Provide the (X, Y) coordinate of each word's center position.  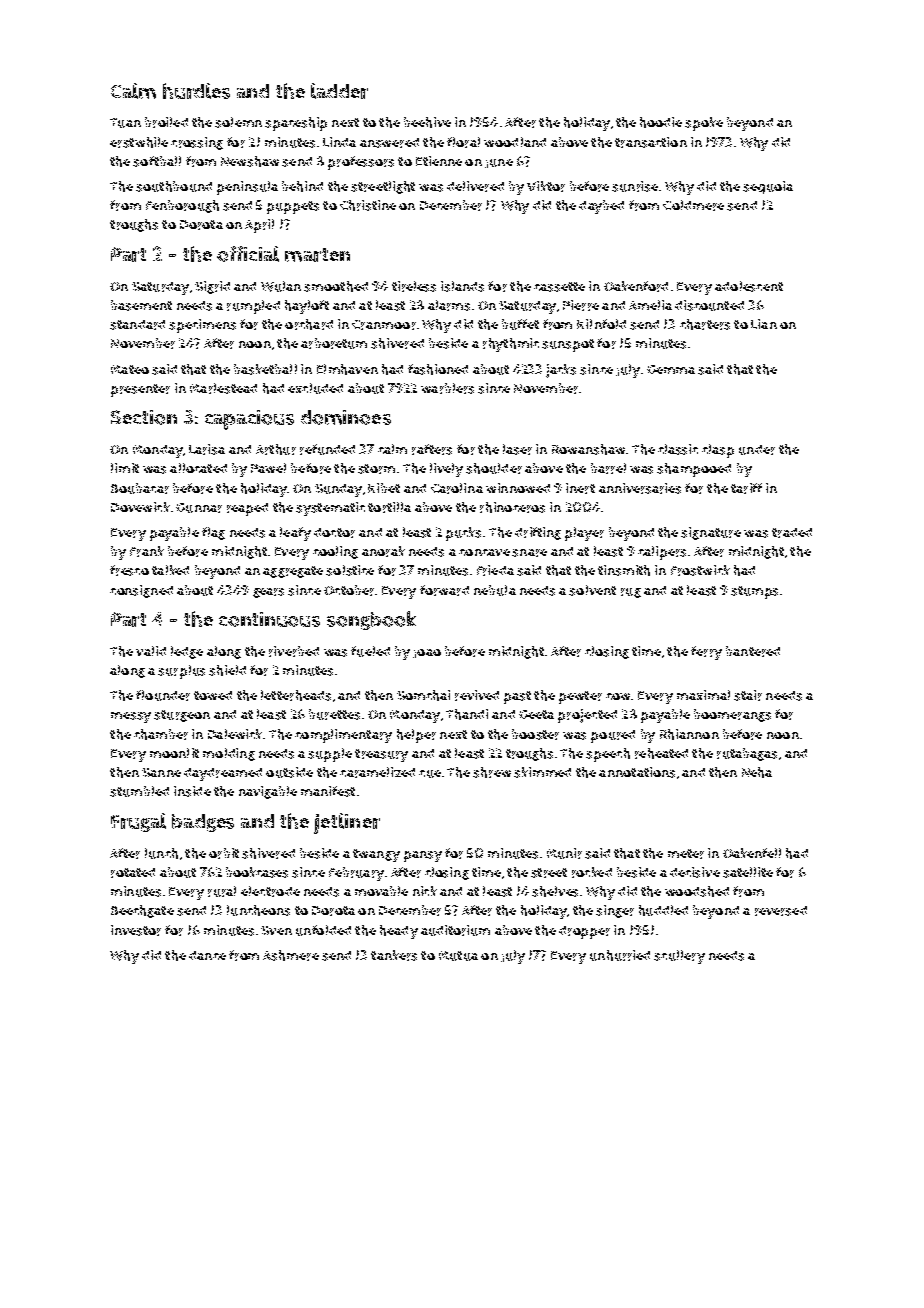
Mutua (458, 956)
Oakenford (636, 286)
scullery (679, 957)
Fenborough (182, 206)
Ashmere (291, 955)
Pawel (268, 468)
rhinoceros (512, 507)
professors (361, 163)
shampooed (694, 470)
